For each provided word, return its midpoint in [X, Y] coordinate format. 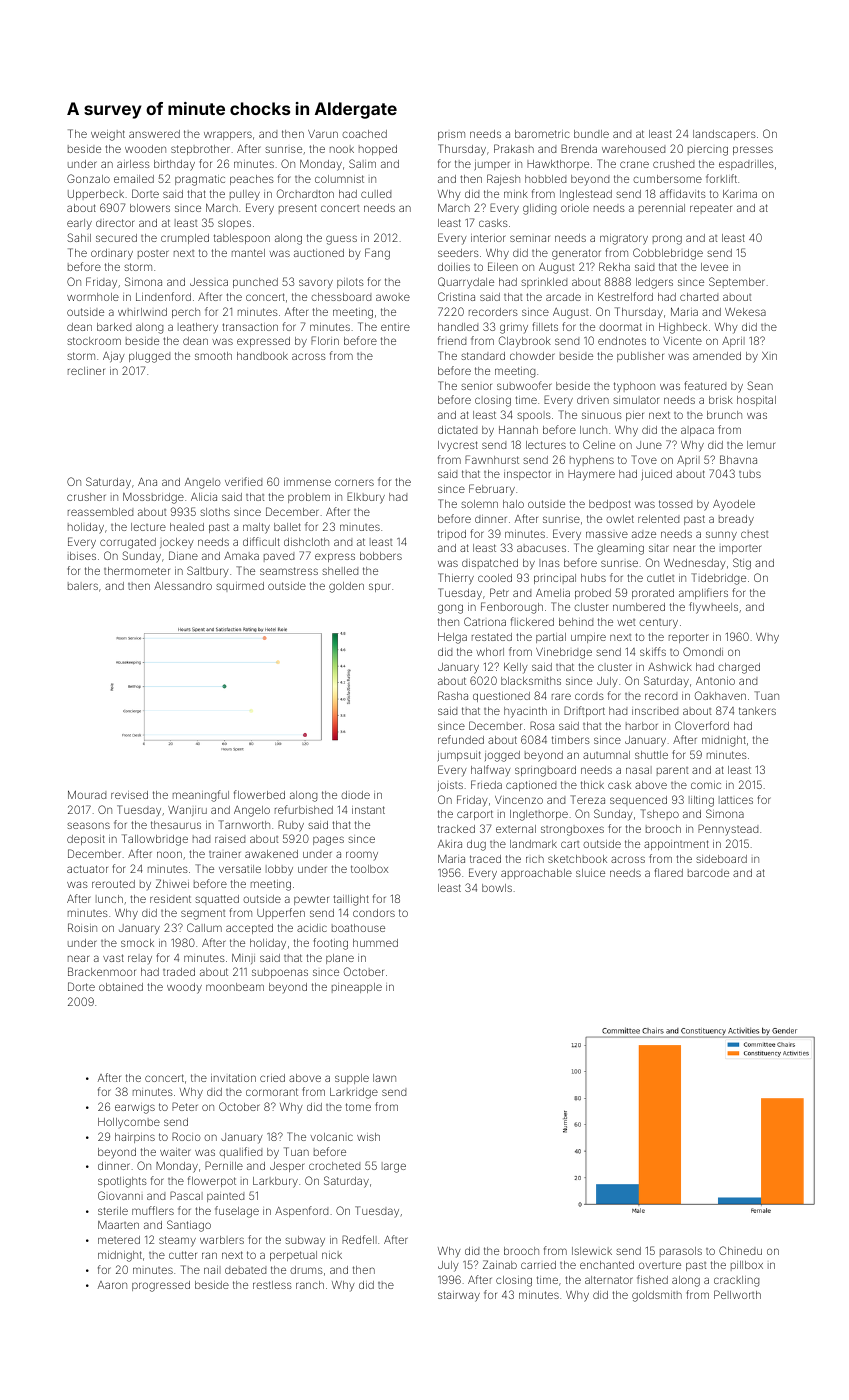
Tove [644, 459]
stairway [459, 1296]
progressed [161, 1286]
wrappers [228, 135]
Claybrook [525, 342]
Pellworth [737, 1294]
